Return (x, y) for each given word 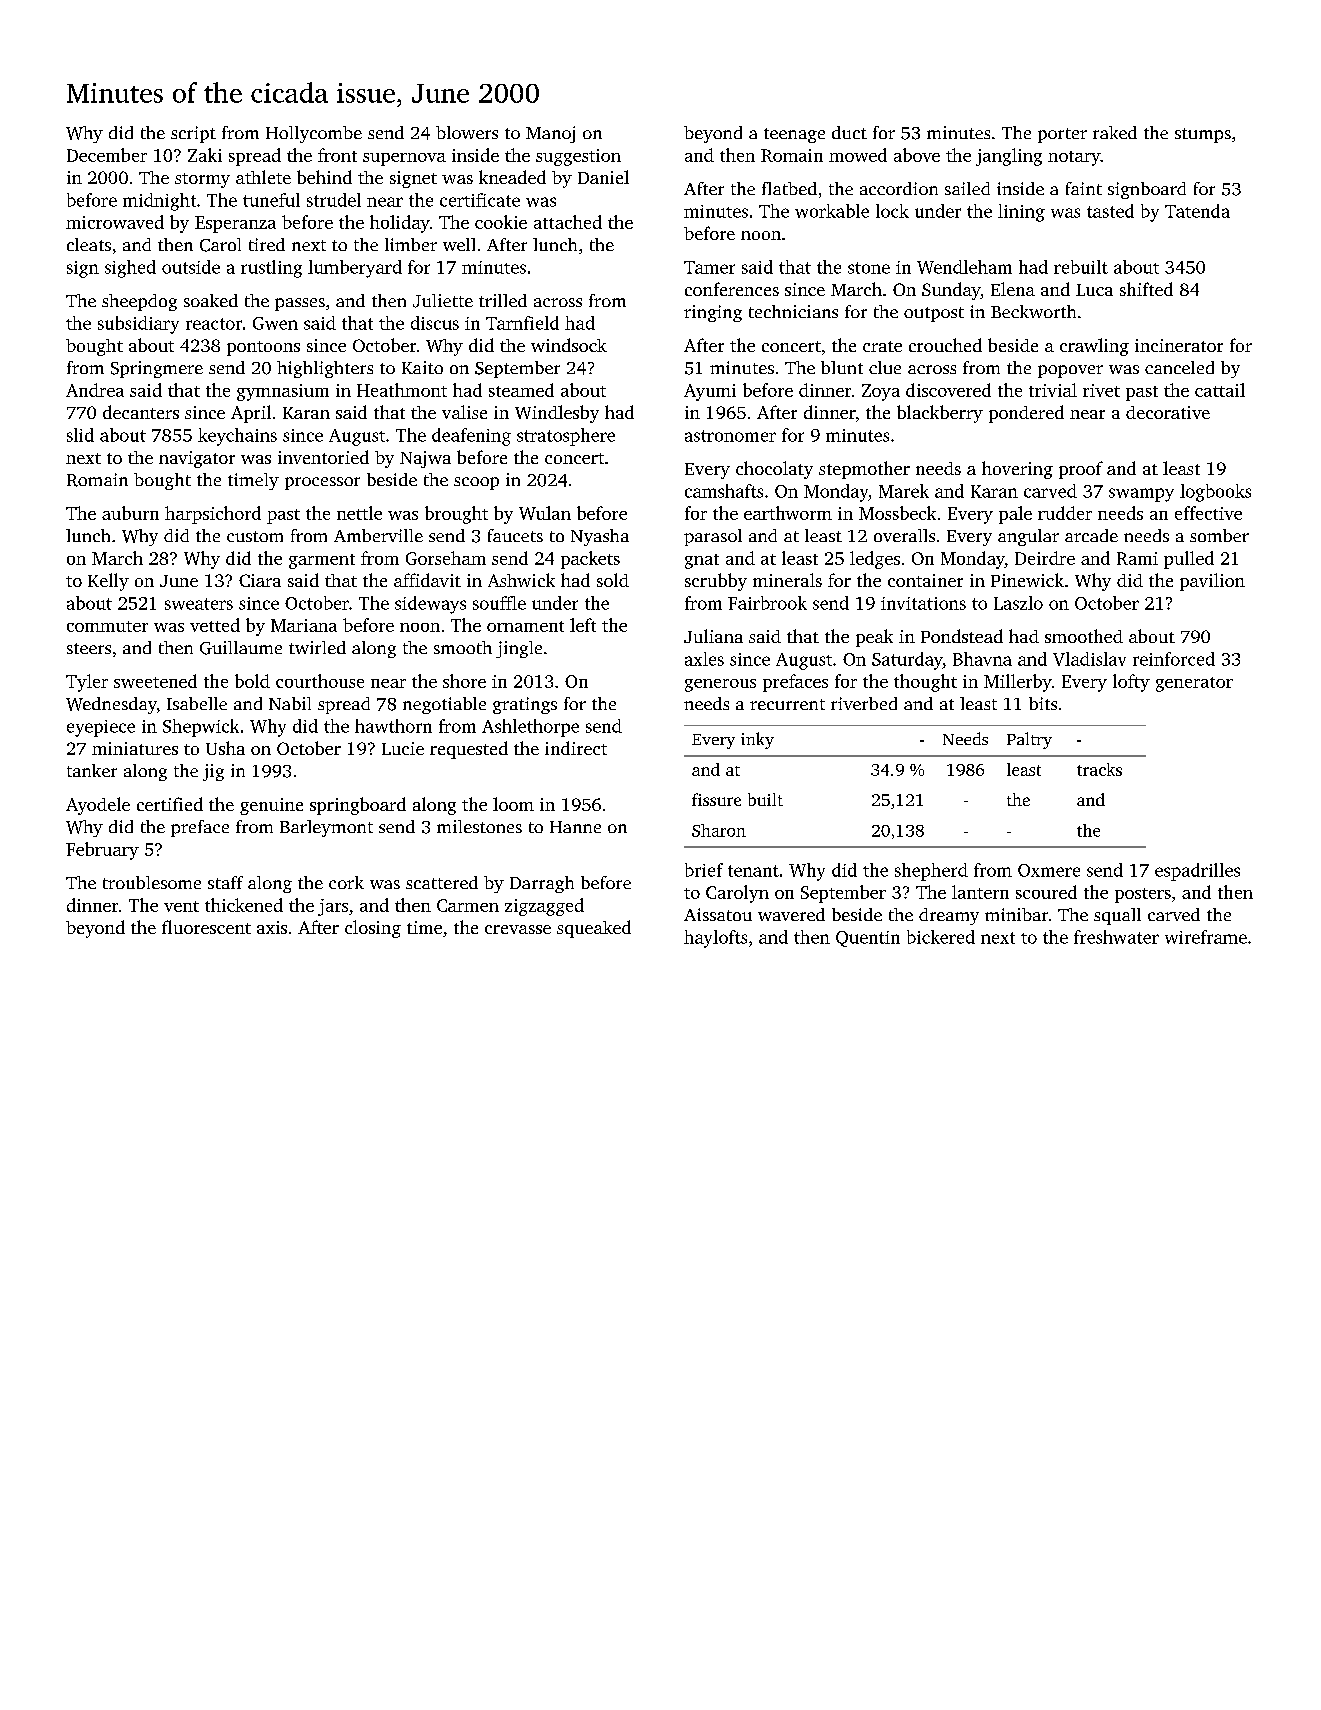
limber (411, 244)
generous (720, 685)
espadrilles (1197, 872)
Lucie (403, 748)
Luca (1094, 290)
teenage (794, 135)
